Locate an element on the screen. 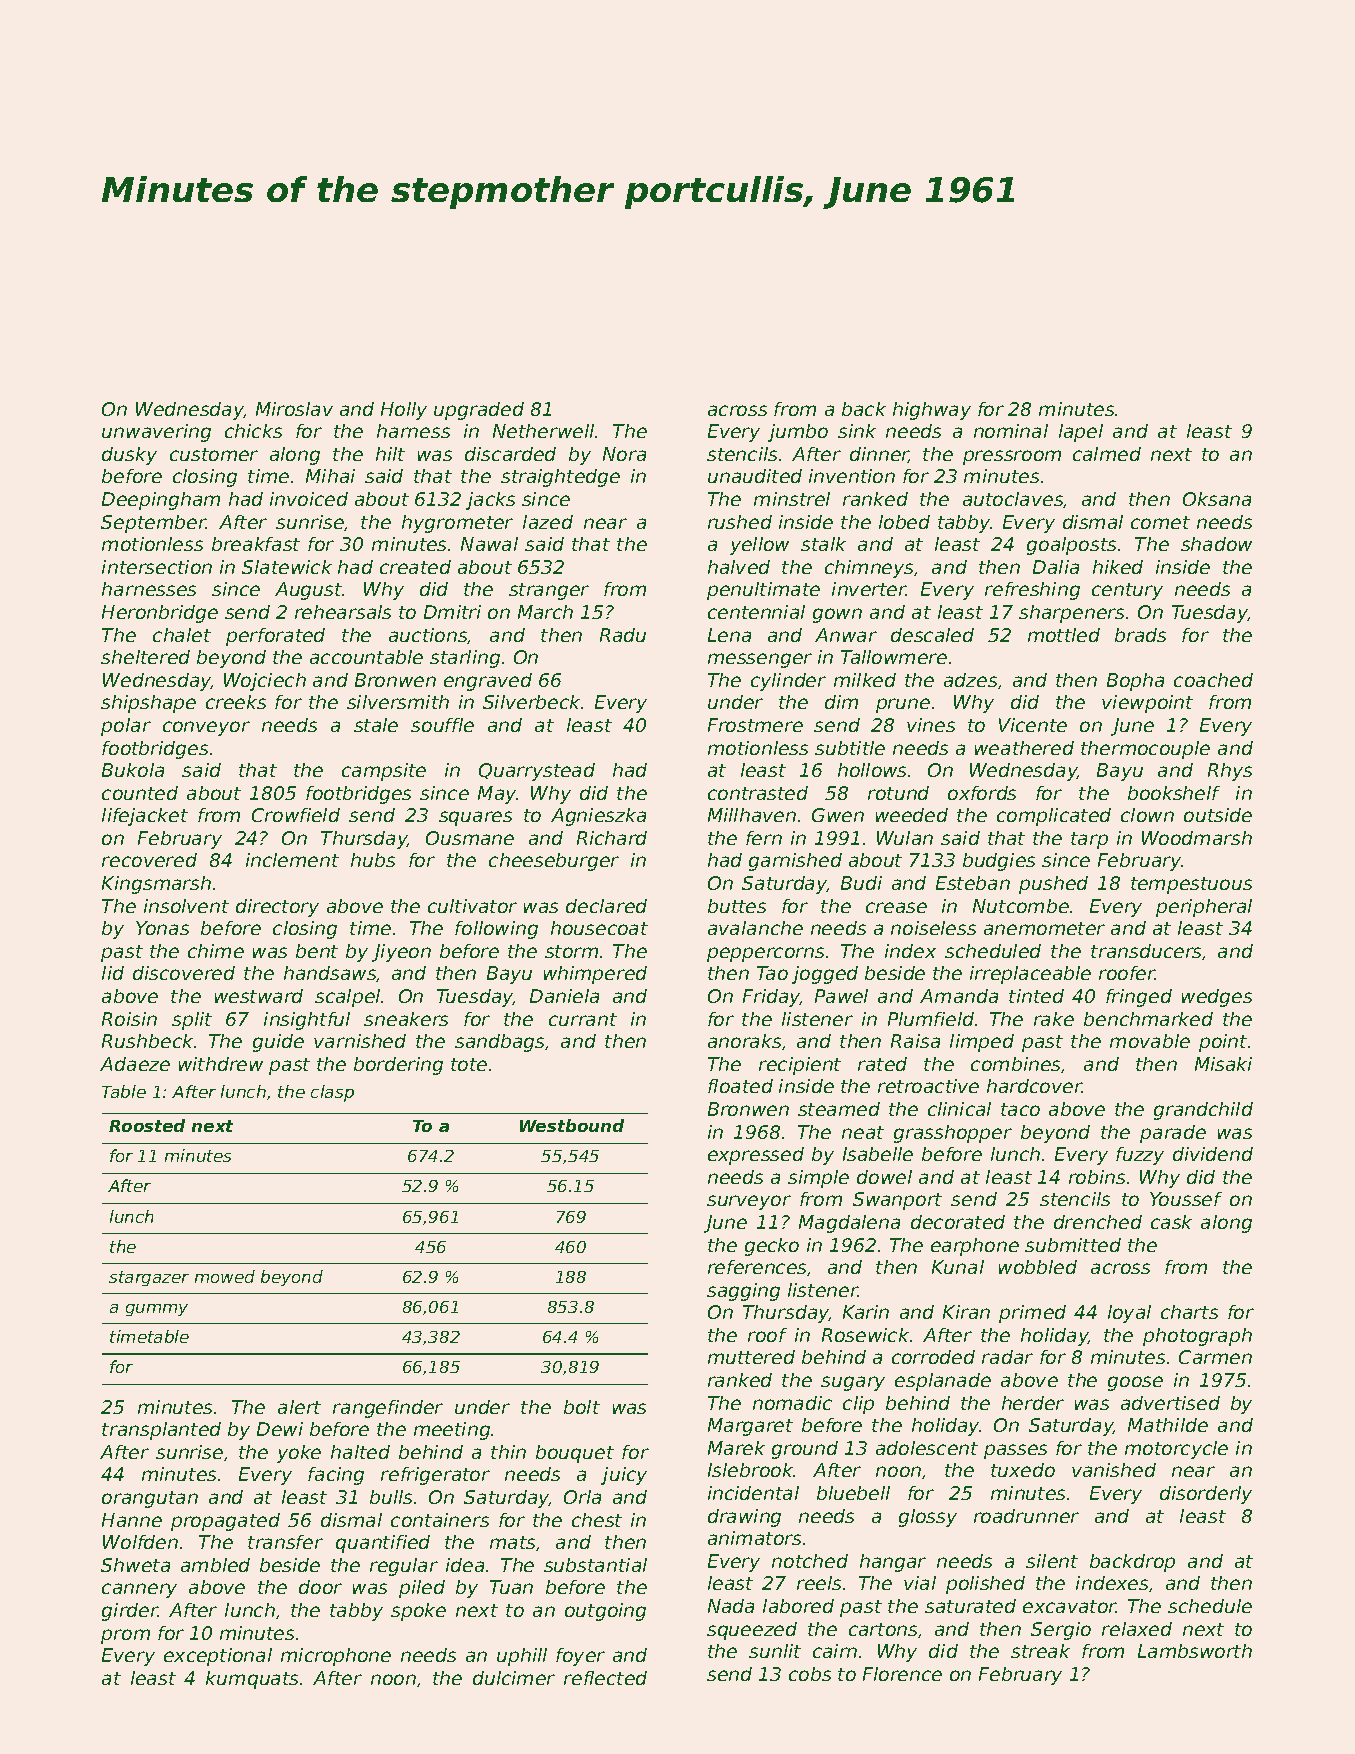 This screenshot has height=1754, width=1355. engraved is located at coordinates (488, 682).
